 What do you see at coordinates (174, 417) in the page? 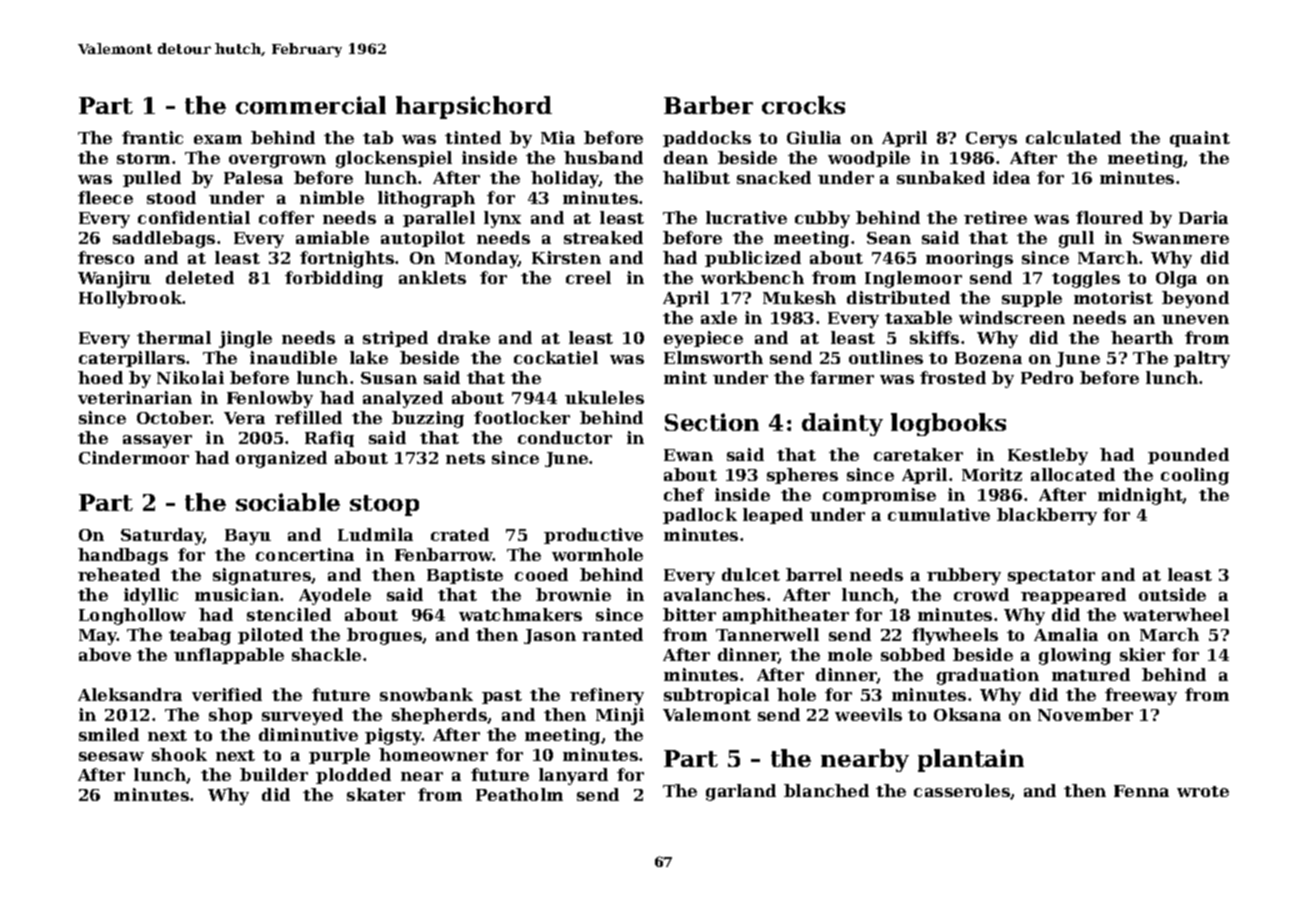
I see `October` at bounding box center [174, 417].
